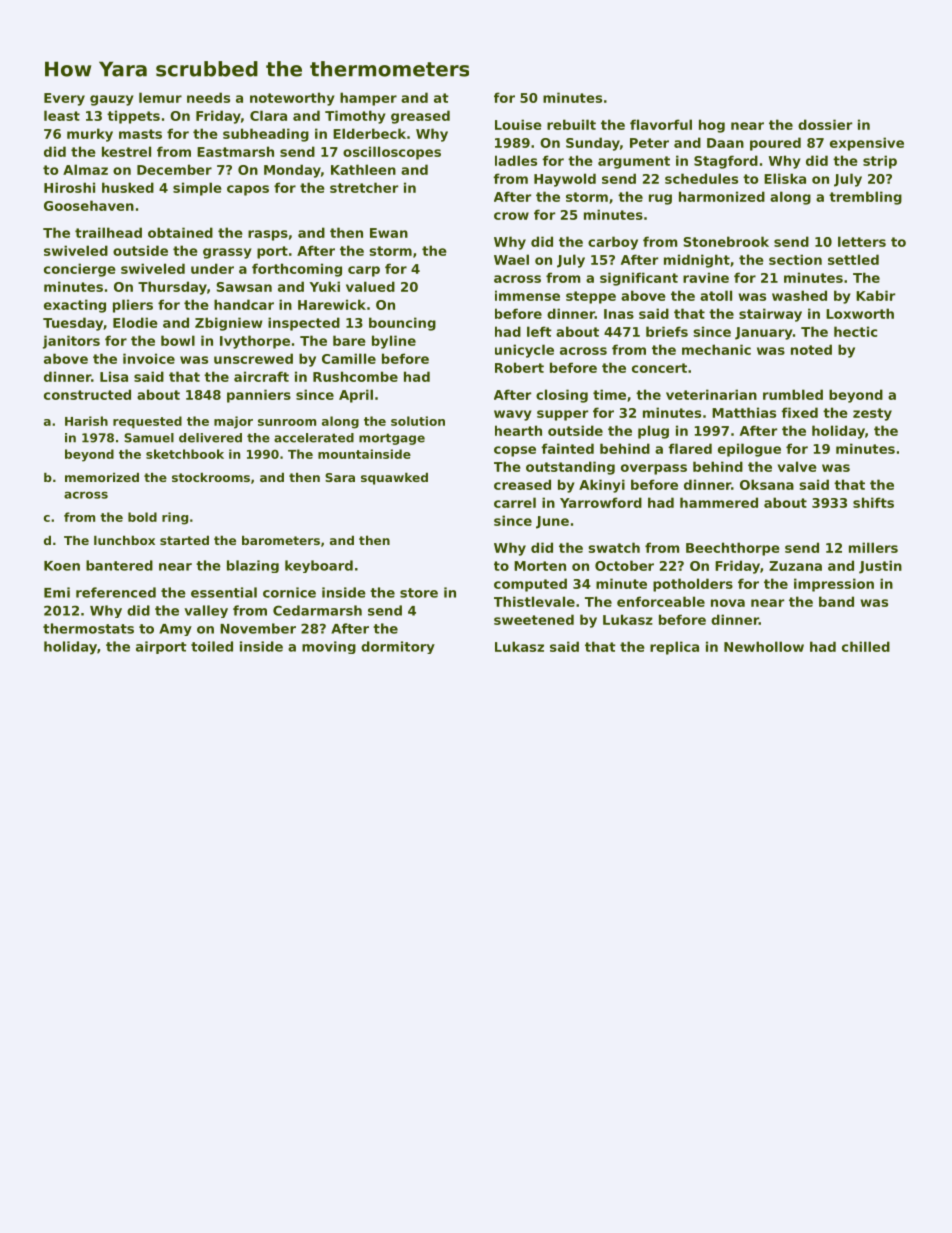 Image resolution: width=952 pixels, height=1233 pixels. I want to click on settled, so click(853, 259).
